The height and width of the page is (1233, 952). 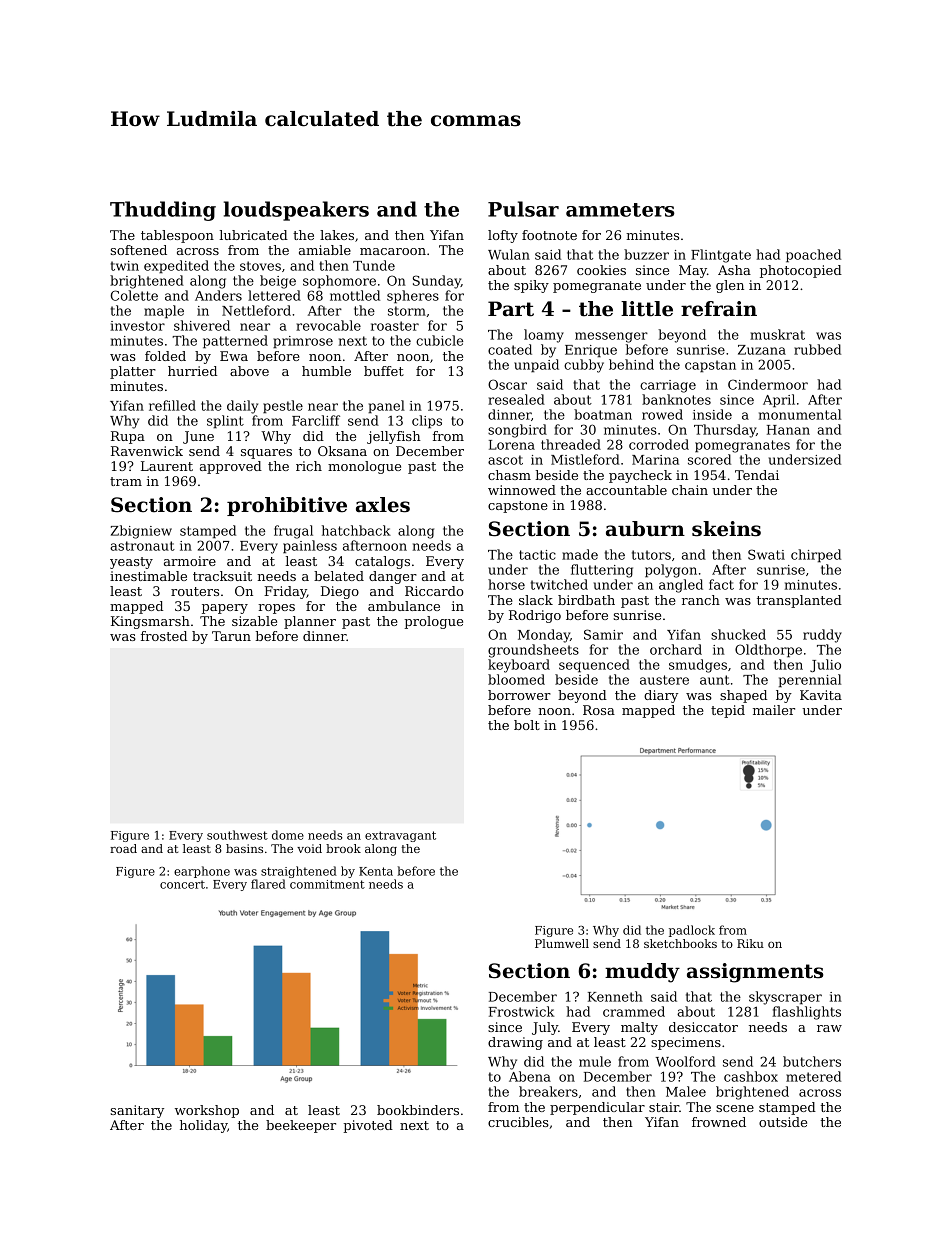 I want to click on concert, so click(x=182, y=884).
